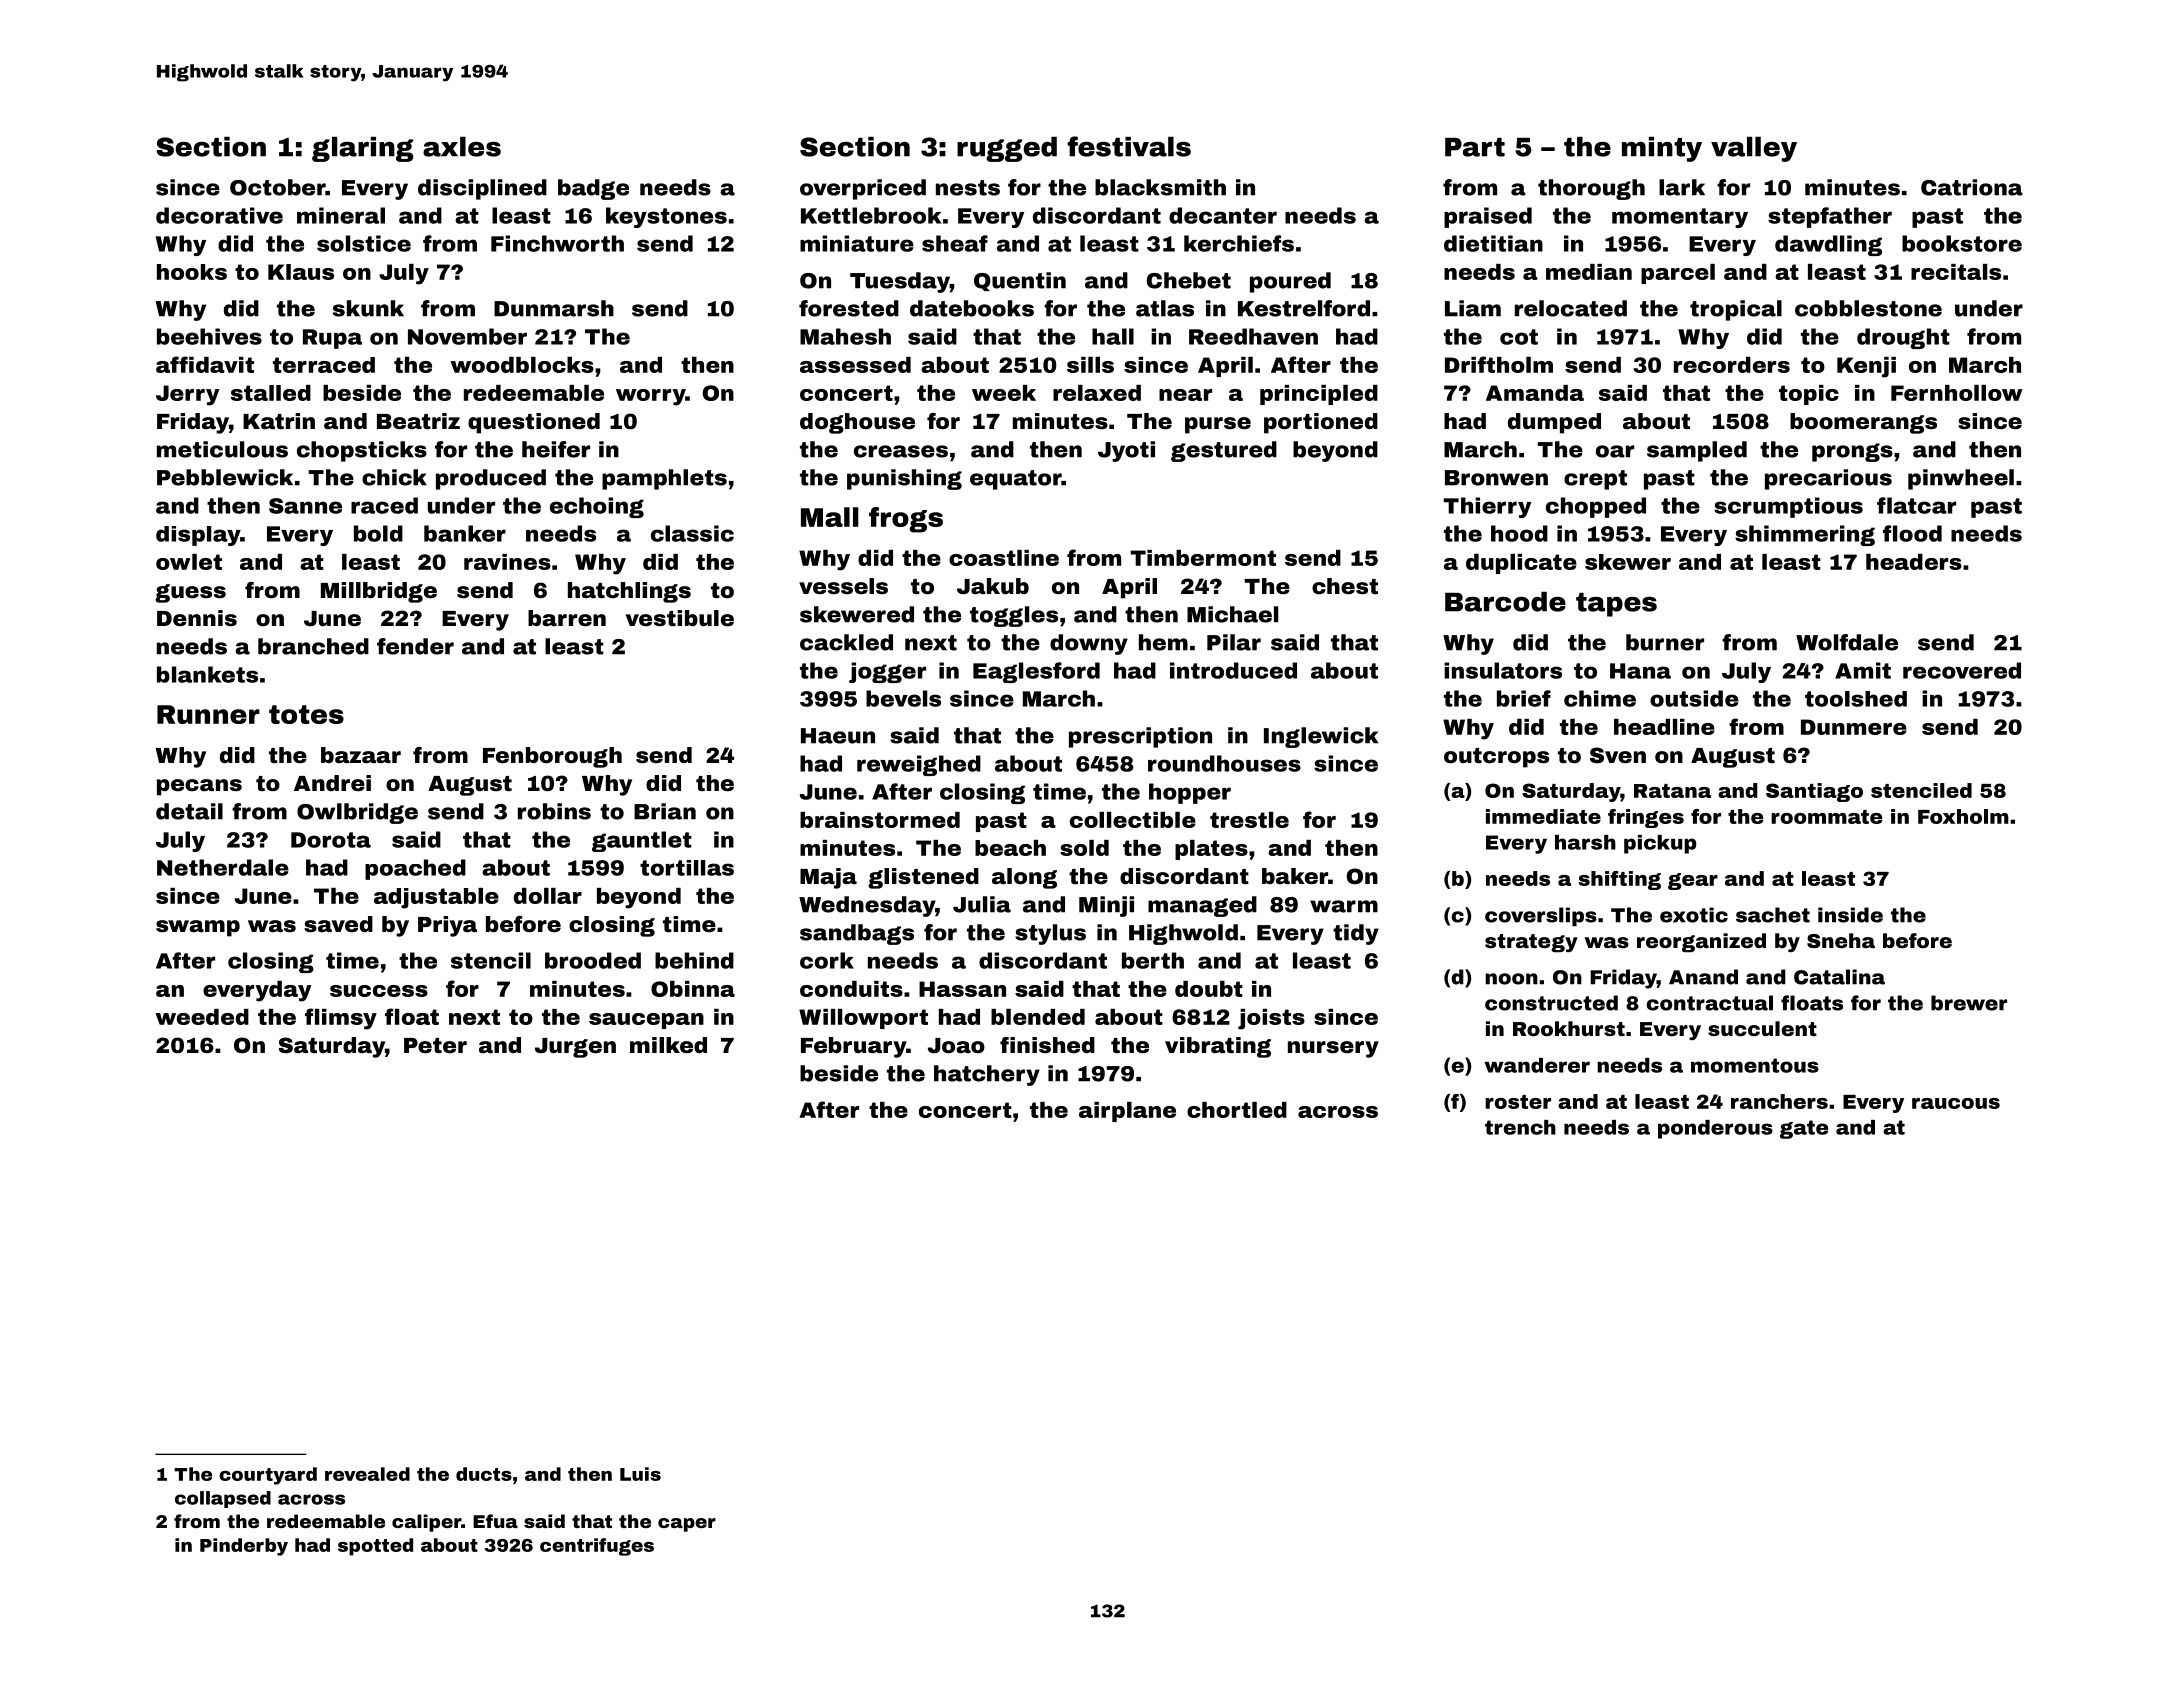 This image has height=1683, width=2178. Describe the element at coordinates (687, 1525) in the image. I see `caper` at that location.
